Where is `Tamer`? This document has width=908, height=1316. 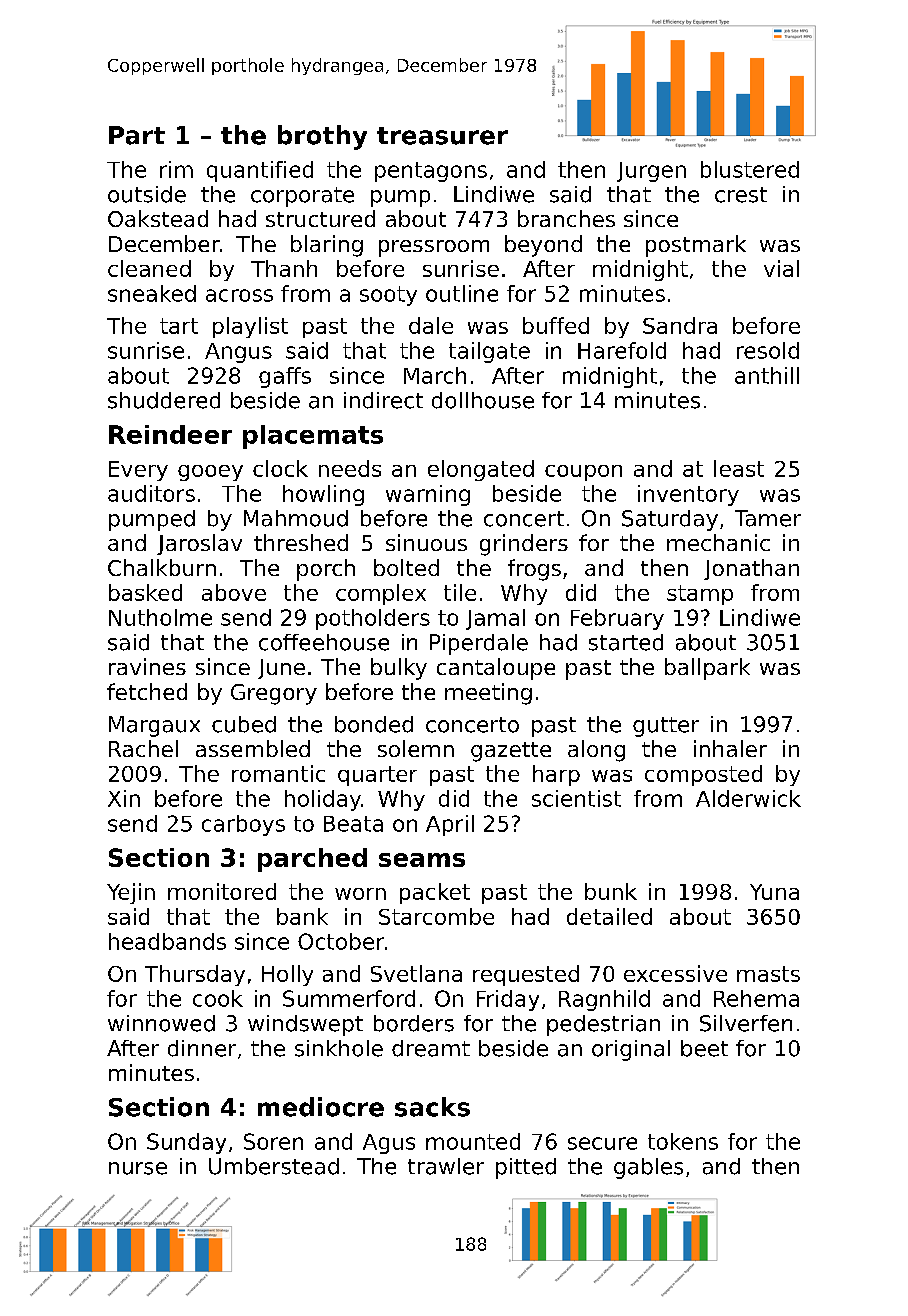 Tamer is located at coordinates (768, 518).
